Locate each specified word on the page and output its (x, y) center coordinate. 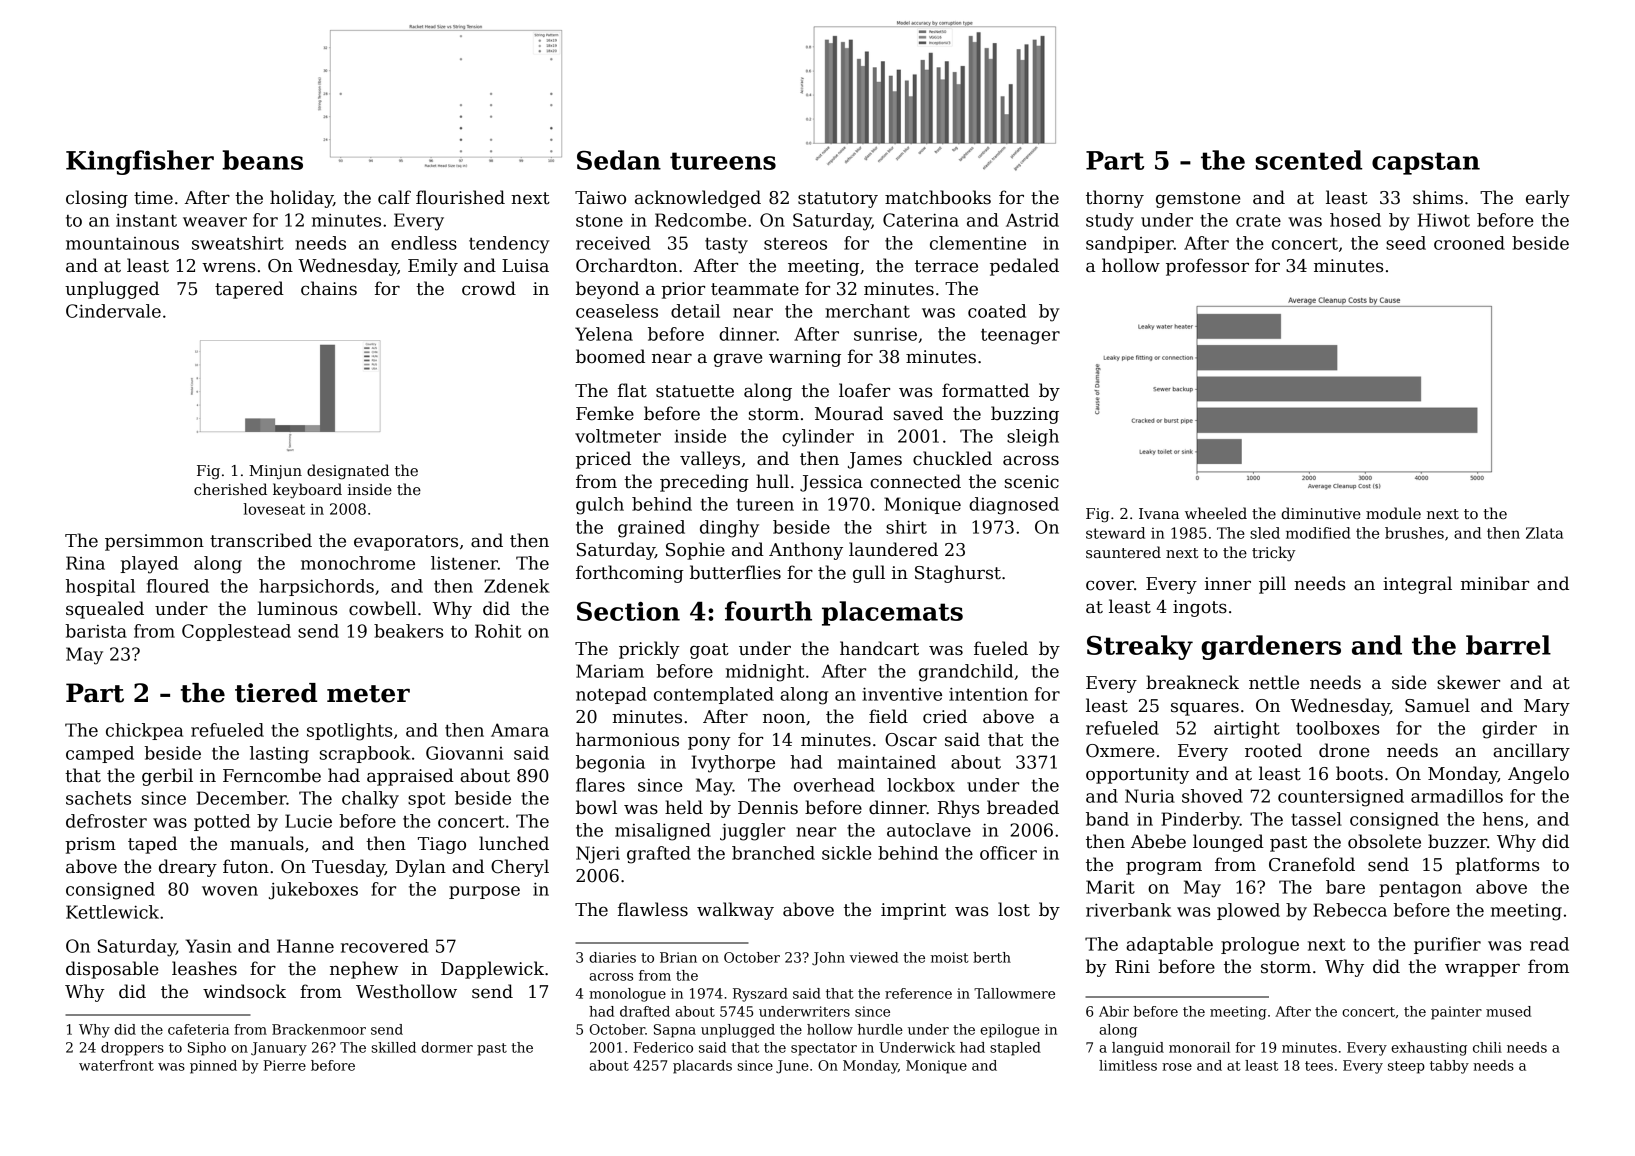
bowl (596, 807)
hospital (100, 587)
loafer (864, 390)
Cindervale (113, 311)
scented (1308, 160)
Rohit (498, 631)
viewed (874, 957)
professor (1207, 267)
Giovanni (464, 753)
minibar (1495, 583)
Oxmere (1120, 751)
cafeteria (198, 1029)
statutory (838, 200)
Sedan (619, 160)
